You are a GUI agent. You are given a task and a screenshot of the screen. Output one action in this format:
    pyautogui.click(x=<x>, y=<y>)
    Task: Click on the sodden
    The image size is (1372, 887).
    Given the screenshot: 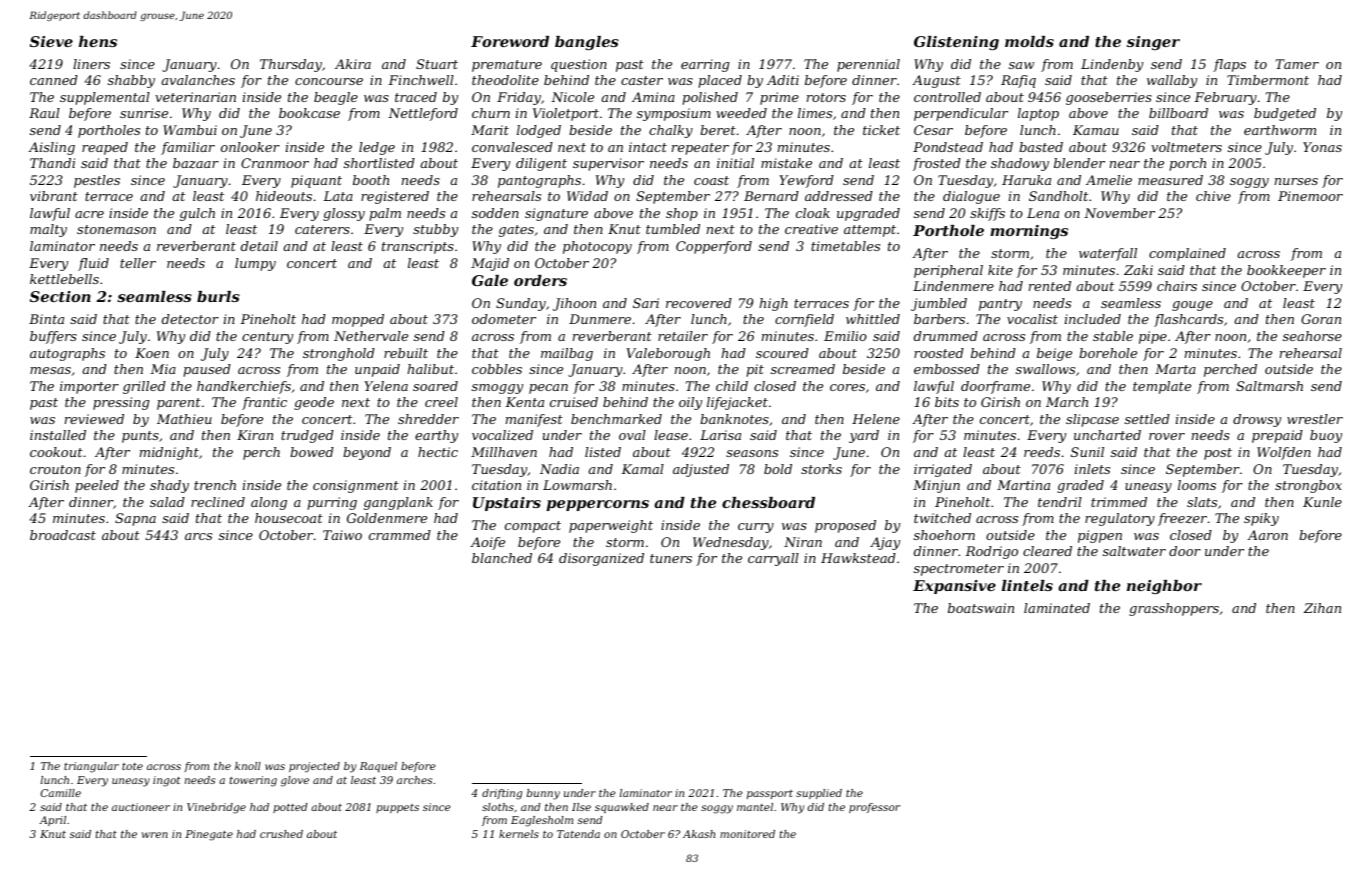 What is the action you would take?
    pyautogui.click(x=495, y=213)
